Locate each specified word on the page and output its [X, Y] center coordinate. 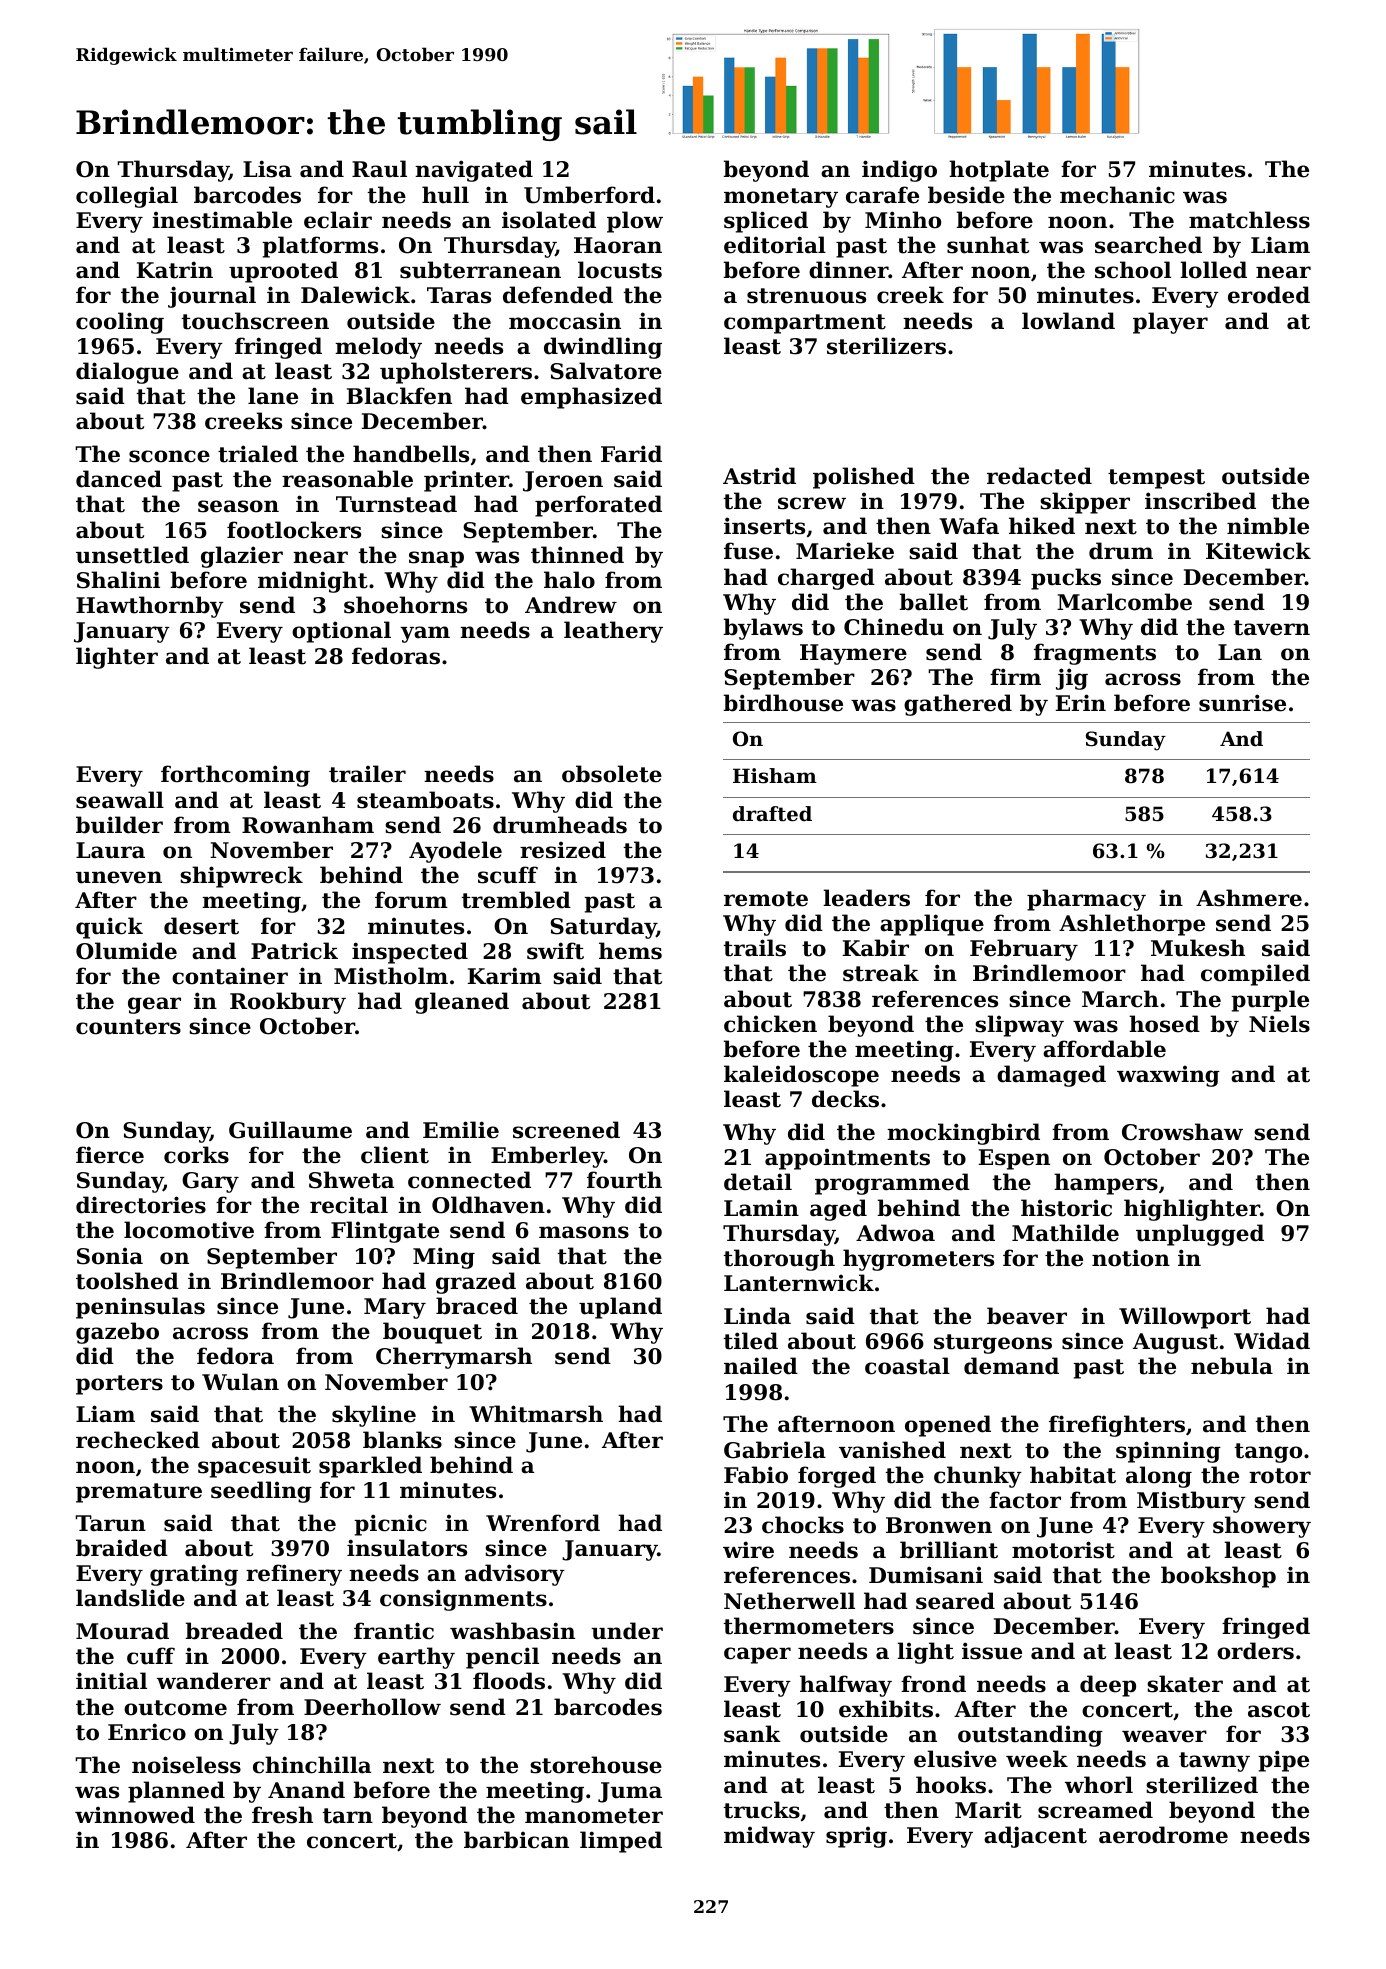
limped [621, 1842]
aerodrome [1163, 1835]
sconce [169, 456]
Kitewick [1258, 551]
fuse [748, 551]
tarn [348, 1816]
